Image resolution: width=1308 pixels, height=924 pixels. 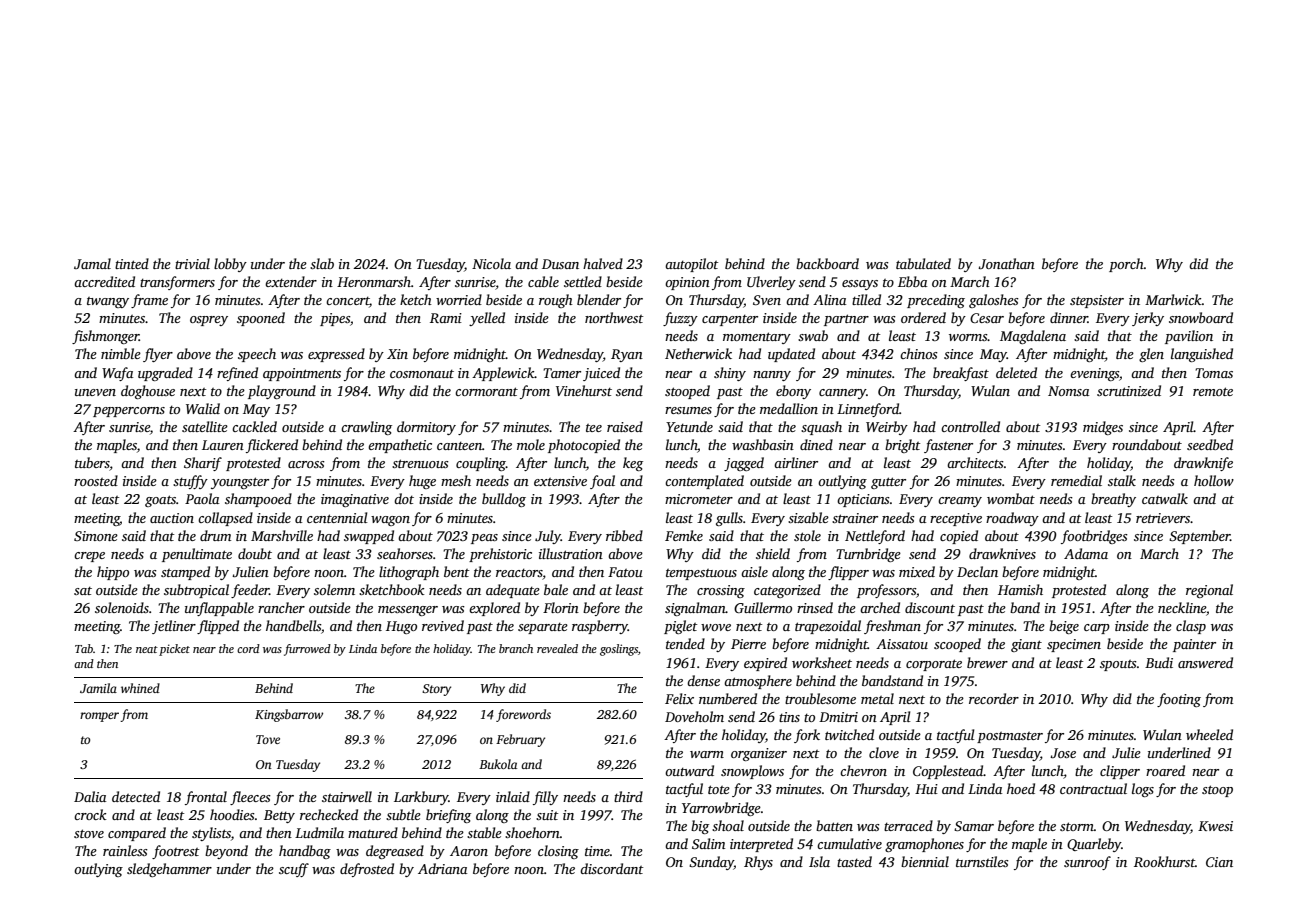 What do you see at coordinates (543, 281) in the document?
I see `cable` at bounding box center [543, 281].
